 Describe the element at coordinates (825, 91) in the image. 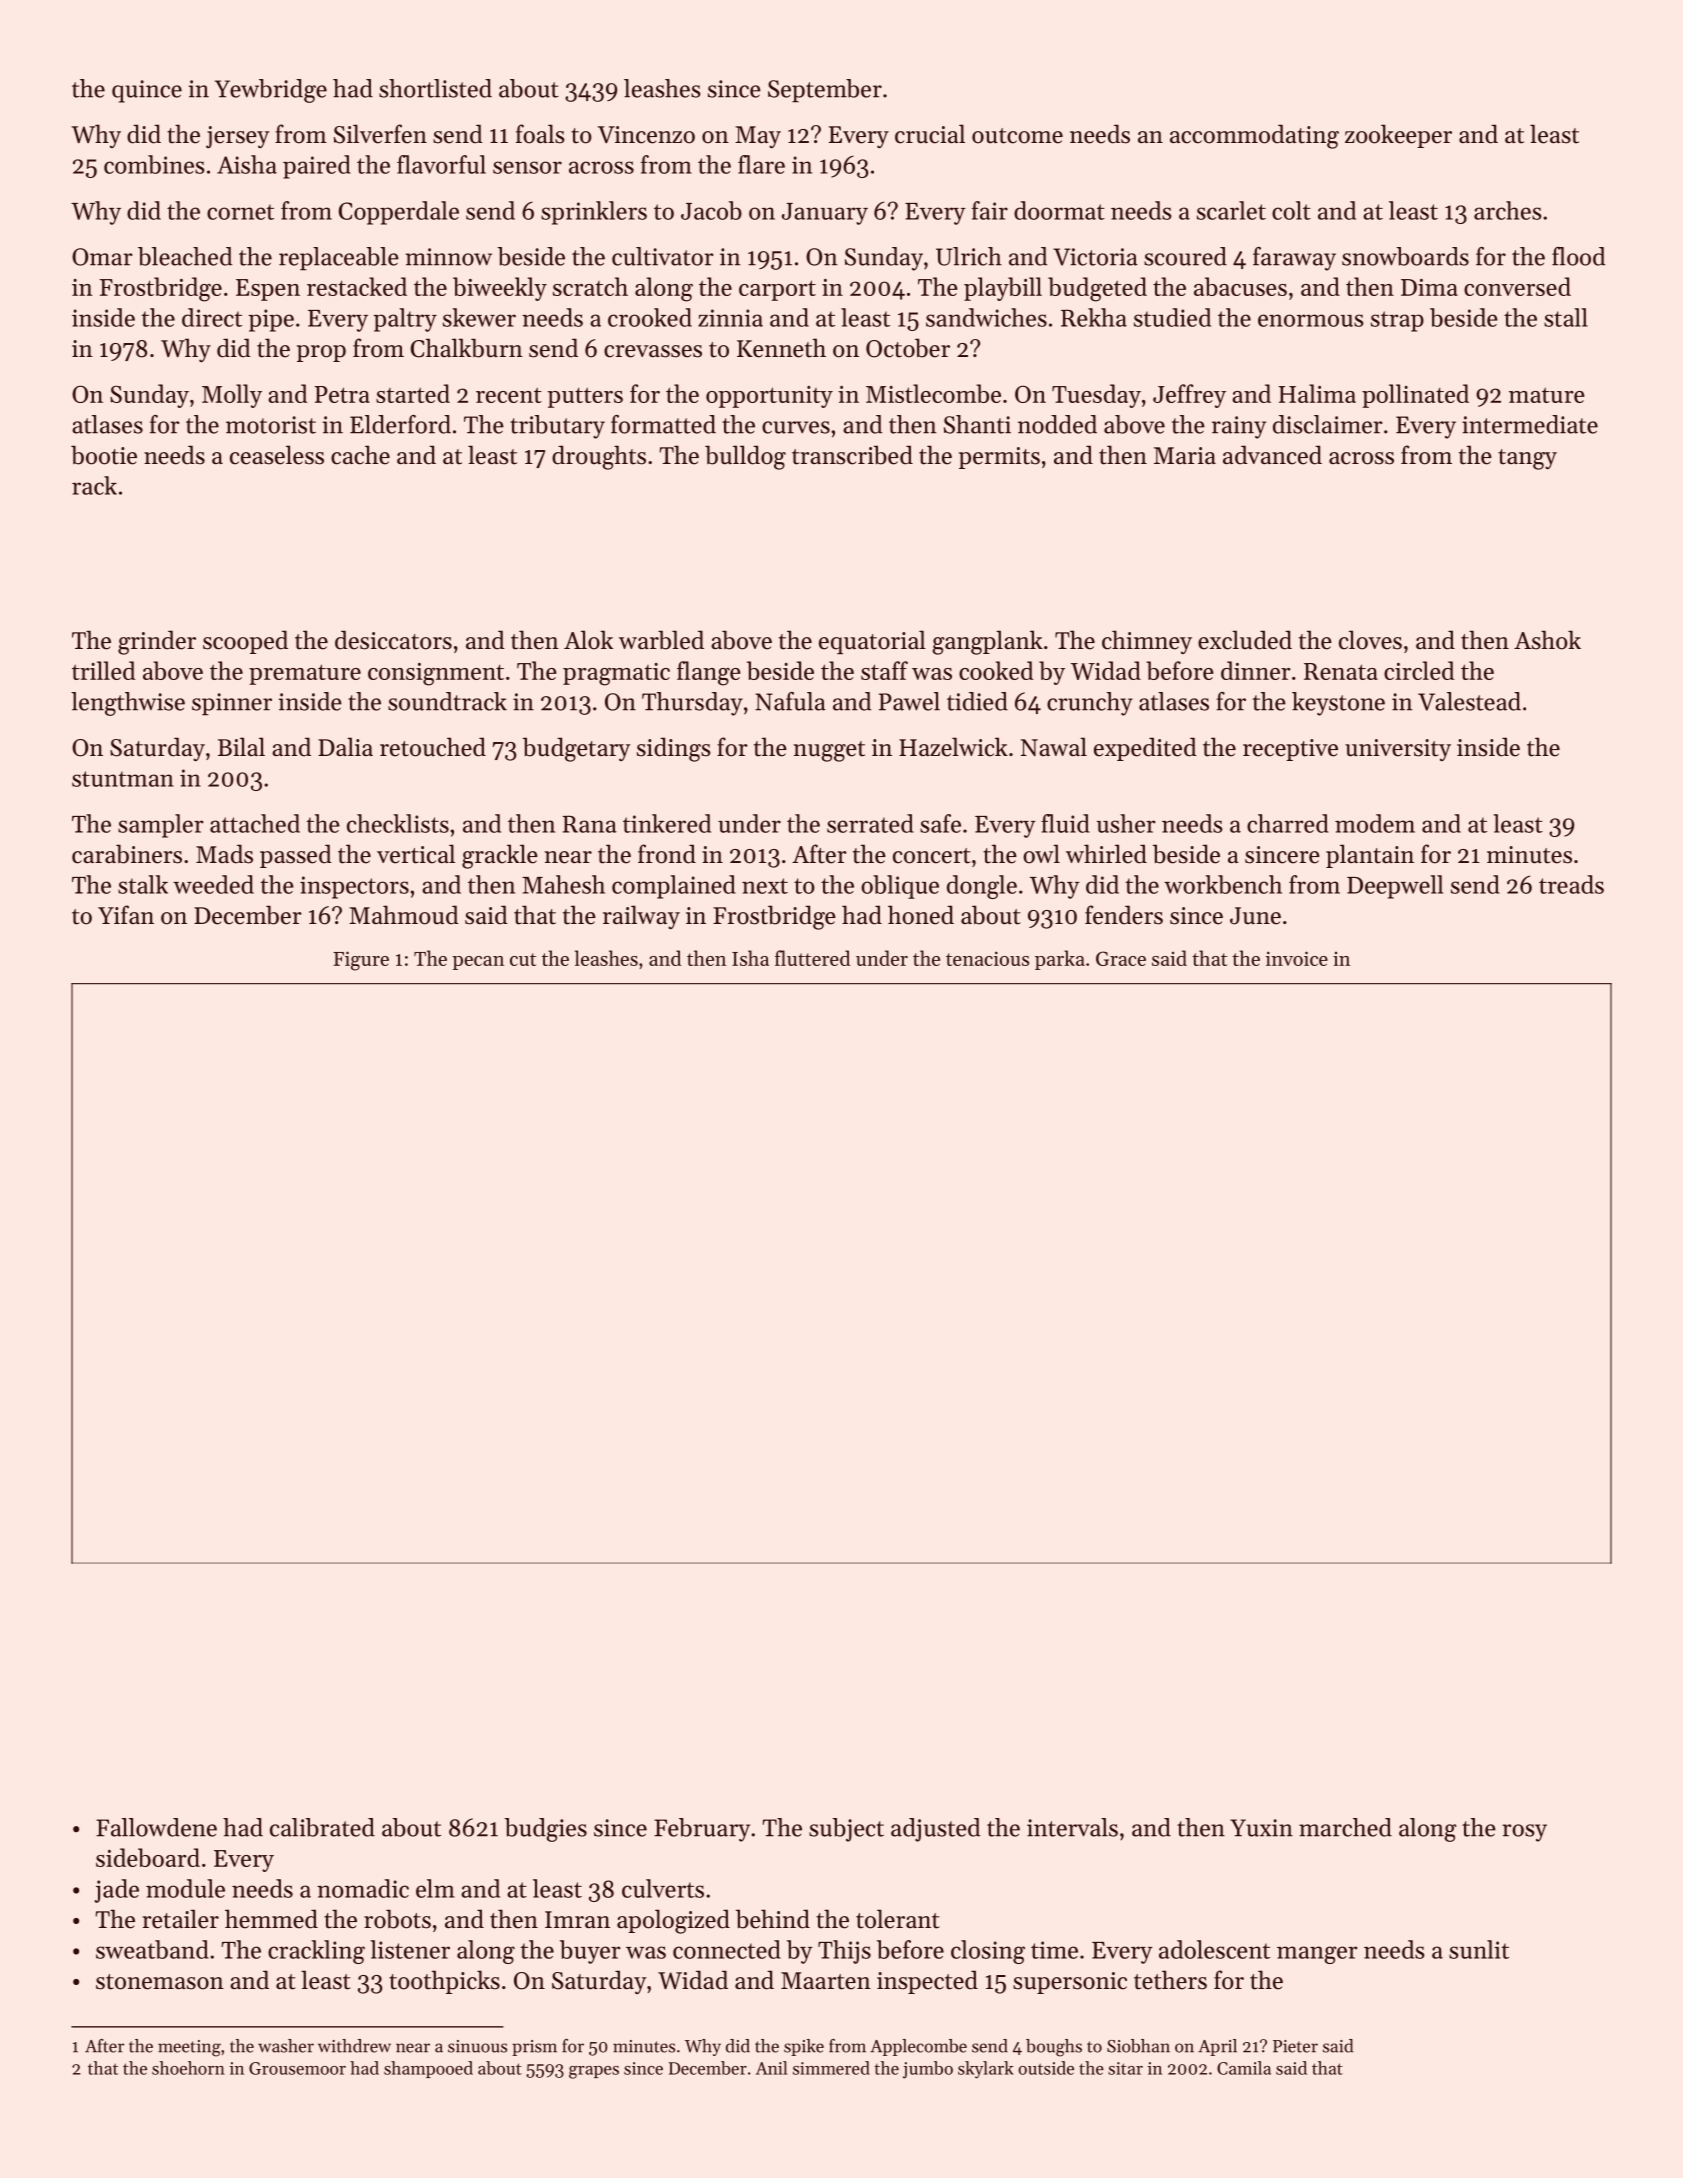

I see `September` at that location.
